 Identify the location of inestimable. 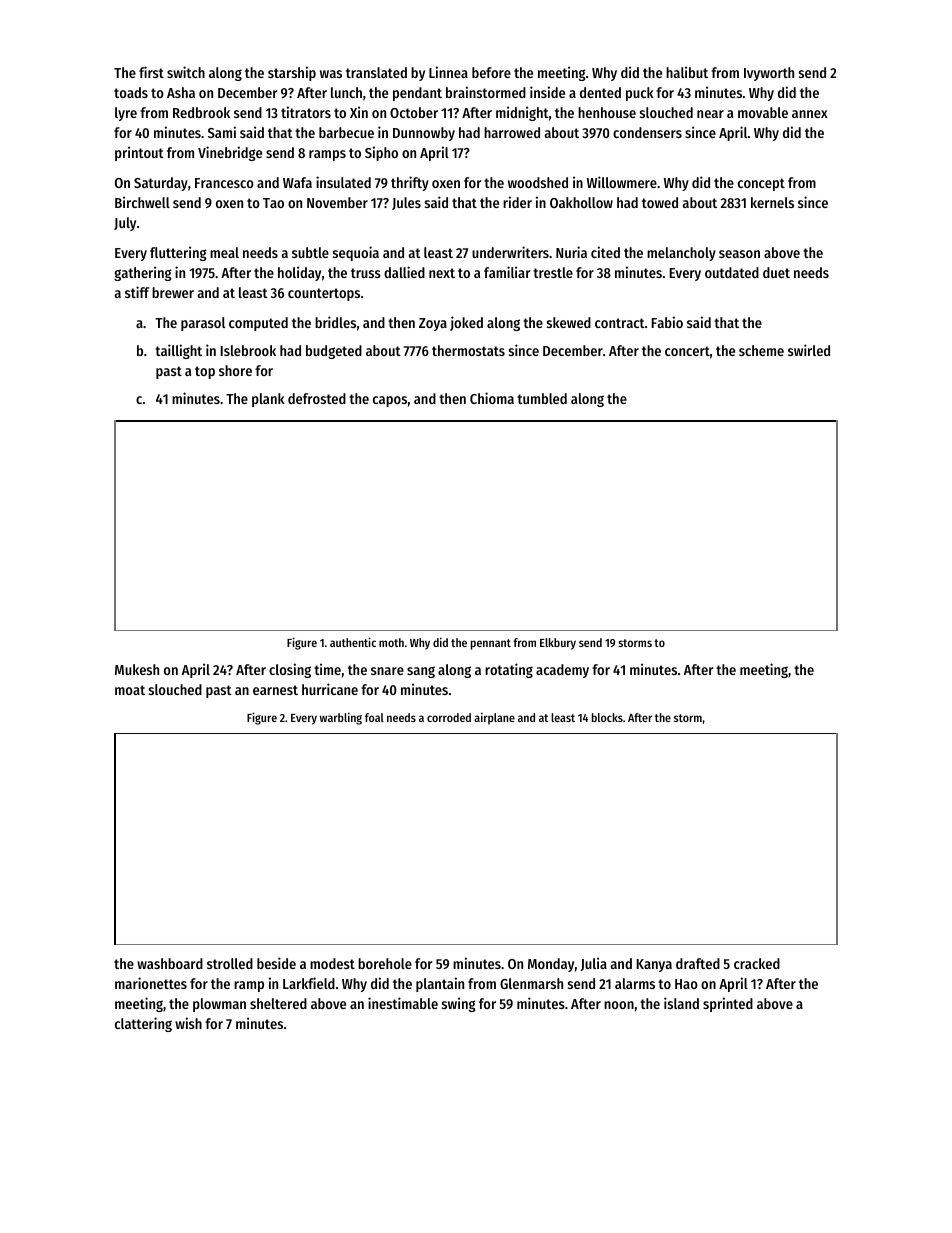
(403, 1003).
